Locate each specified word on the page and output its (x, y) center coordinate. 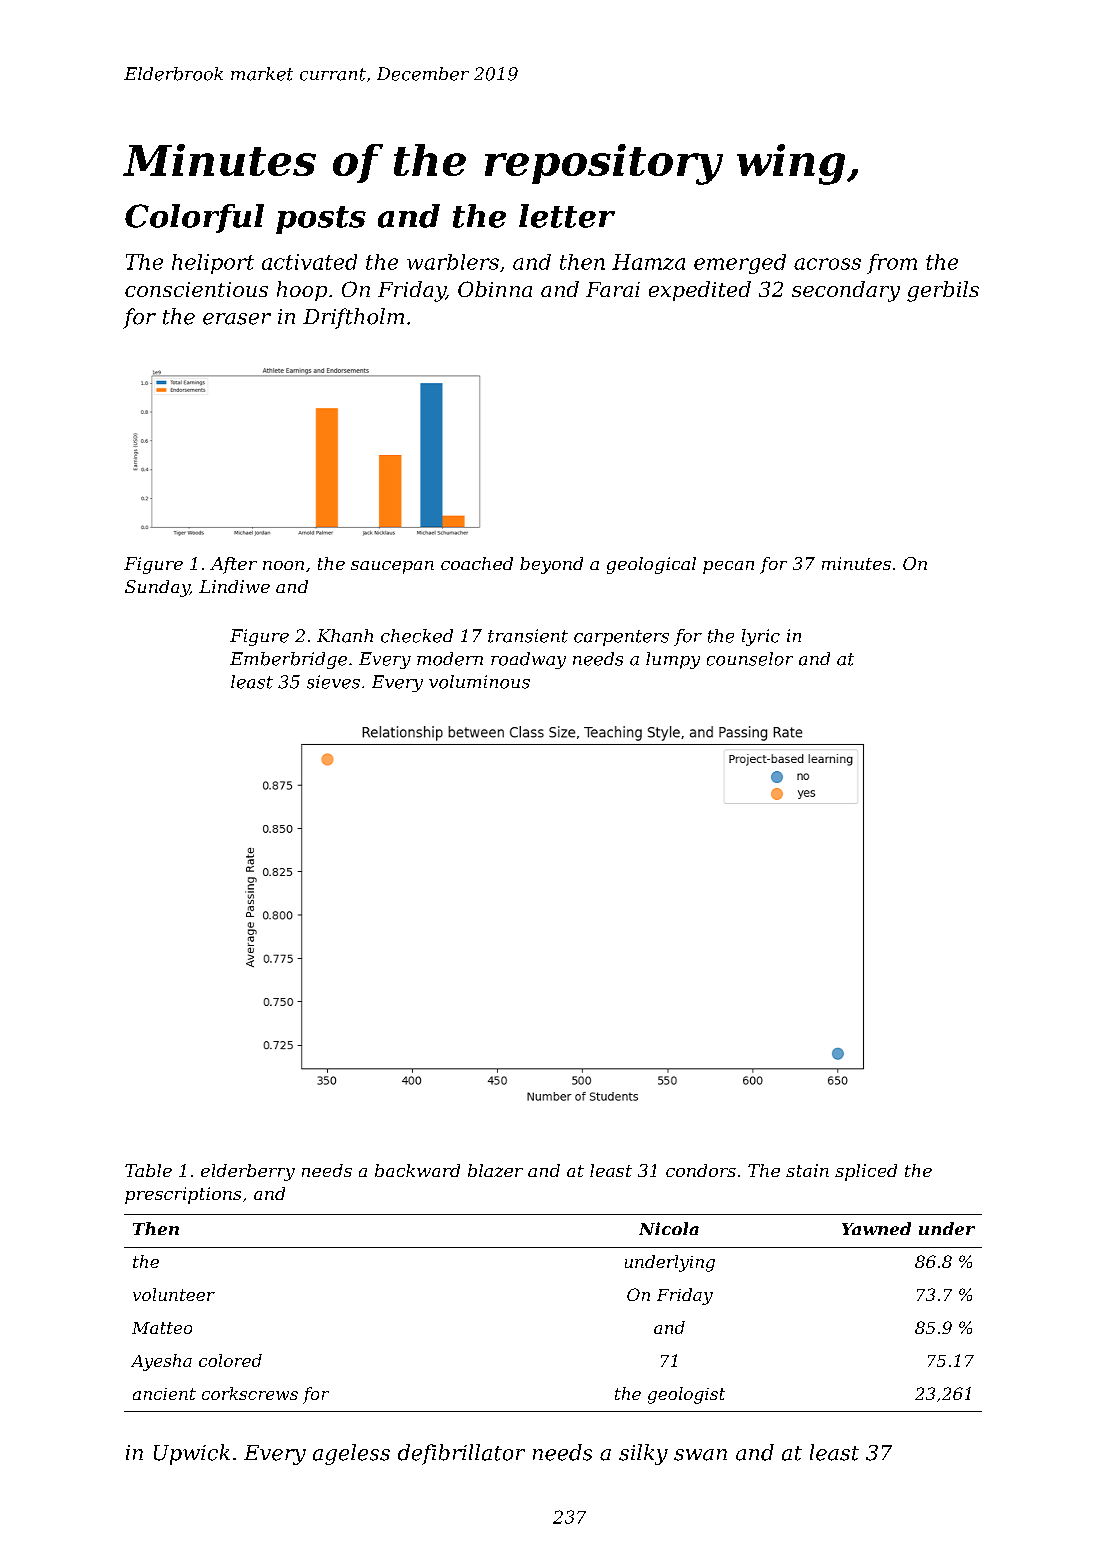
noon (283, 565)
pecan (728, 567)
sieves (333, 682)
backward (417, 1170)
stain (807, 1170)
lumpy (673, 660)
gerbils (943, 291)
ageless (351, 1454)
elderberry (248, 1172)
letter (567, 216)
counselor (750, 659)
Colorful (194, 218)
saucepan (392, 567)
